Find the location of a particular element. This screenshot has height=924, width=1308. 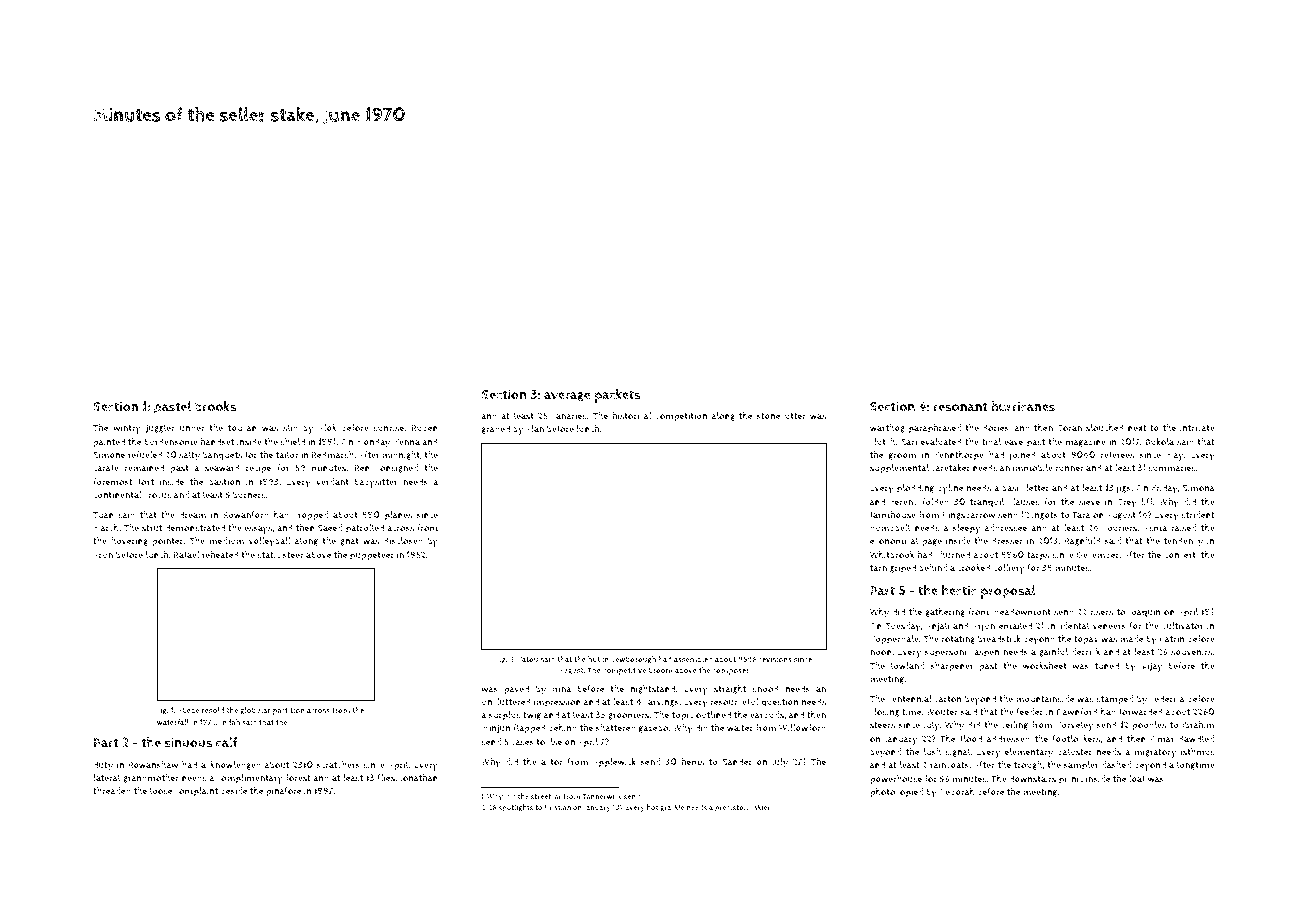

skier is located at coordinates (762, 807).
